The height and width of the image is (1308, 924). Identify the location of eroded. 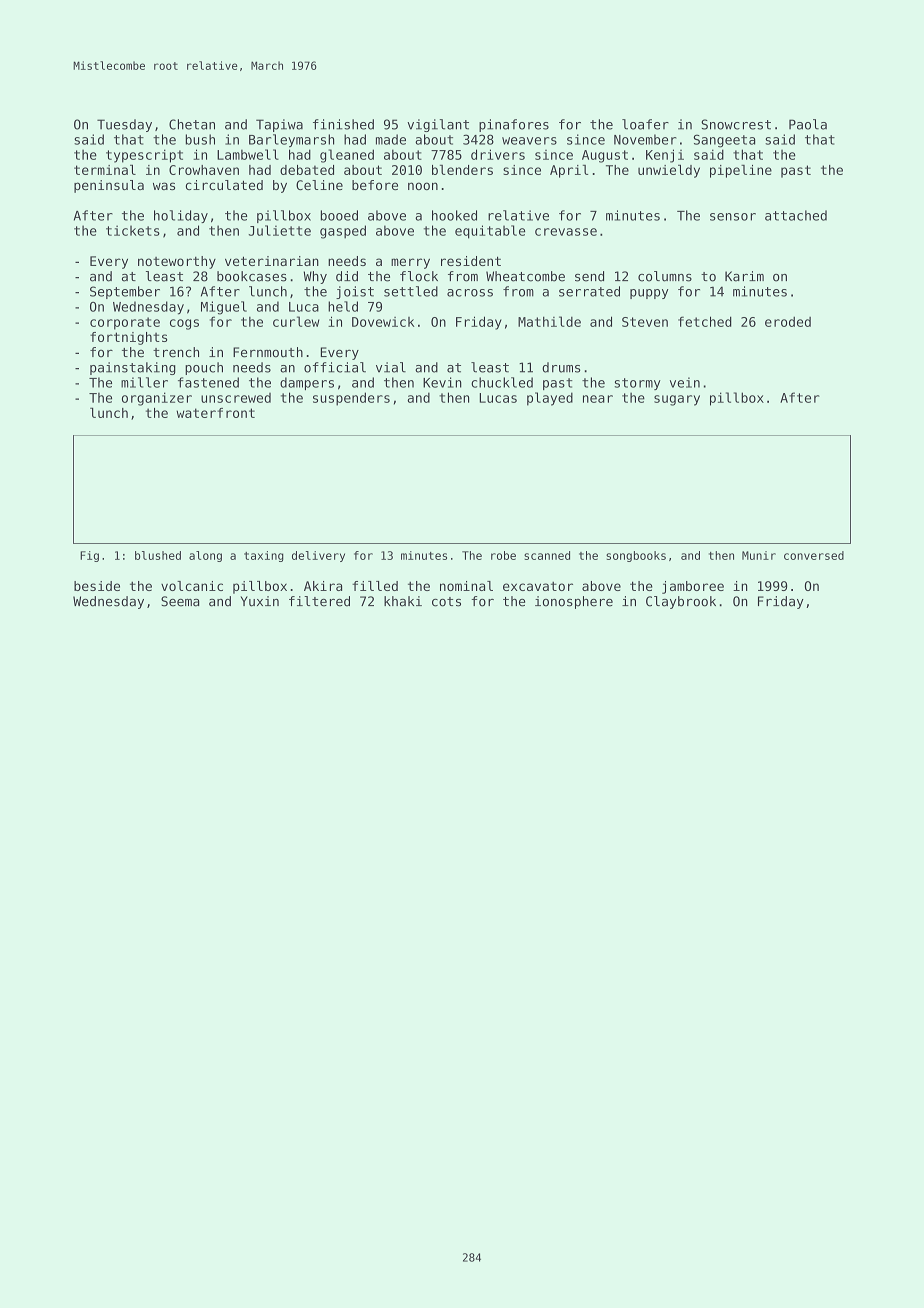
(788, 322).
